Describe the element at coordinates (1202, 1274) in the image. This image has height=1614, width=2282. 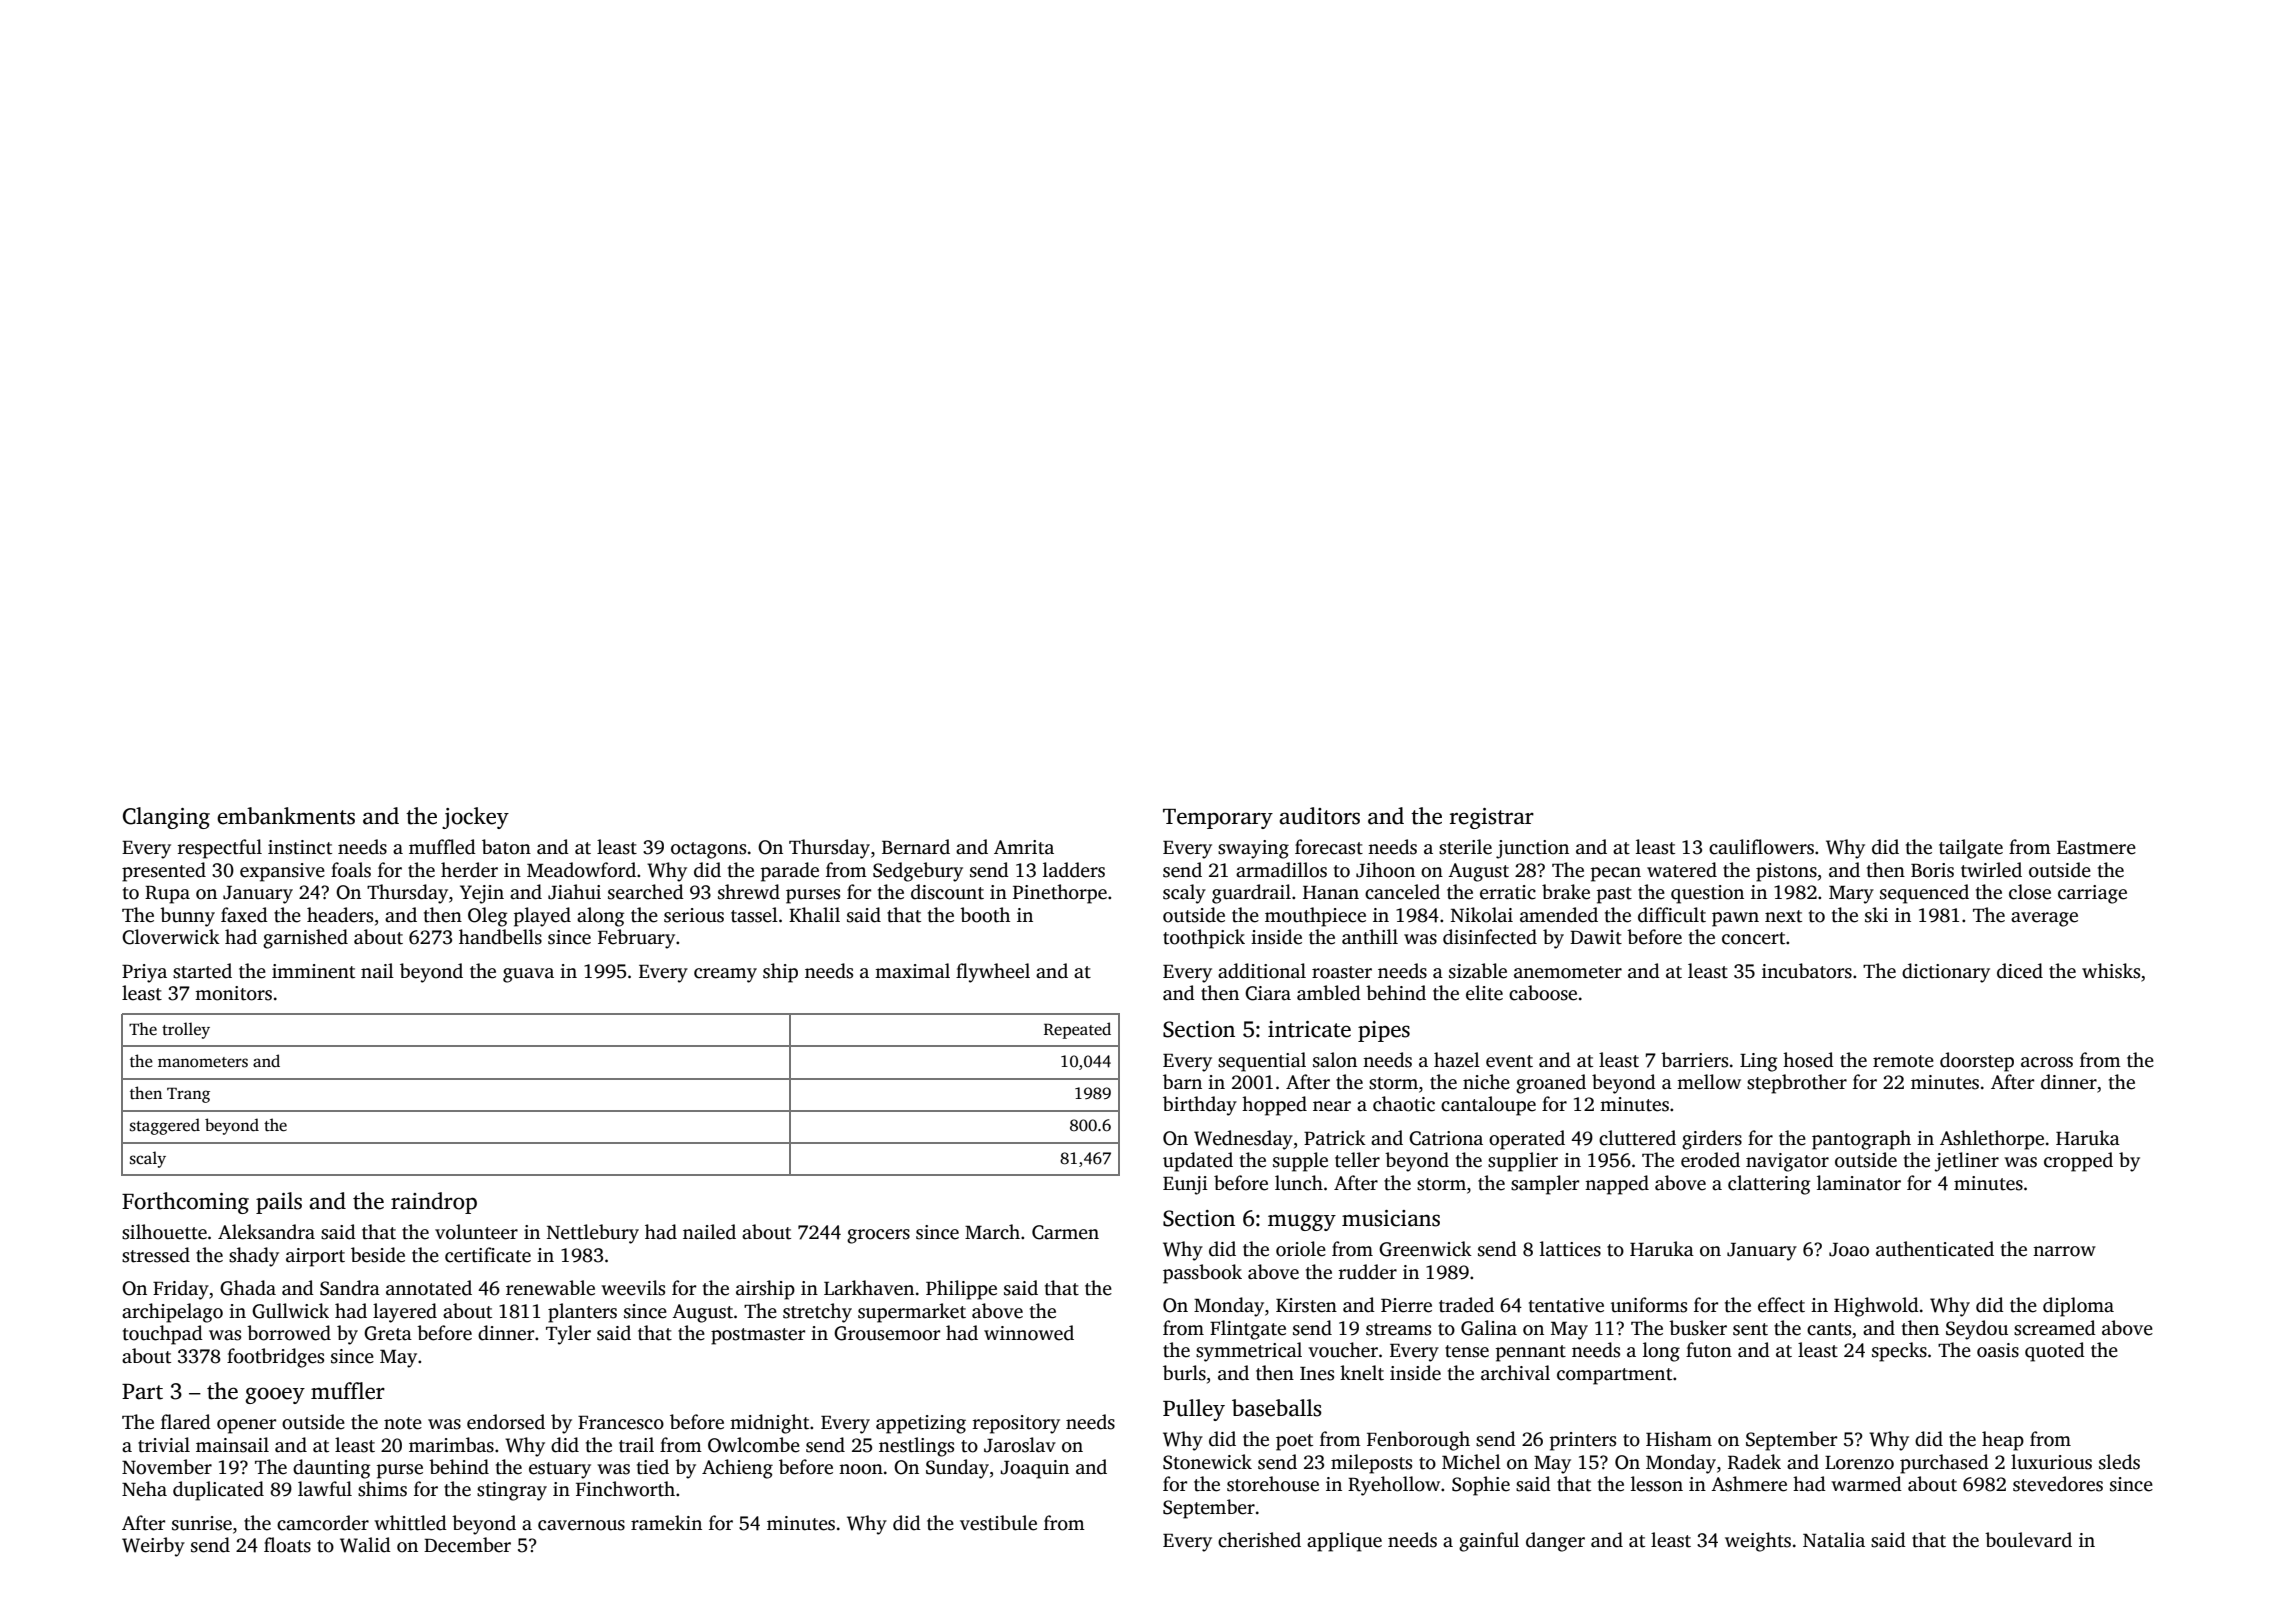
I see `passbook` at that location.
